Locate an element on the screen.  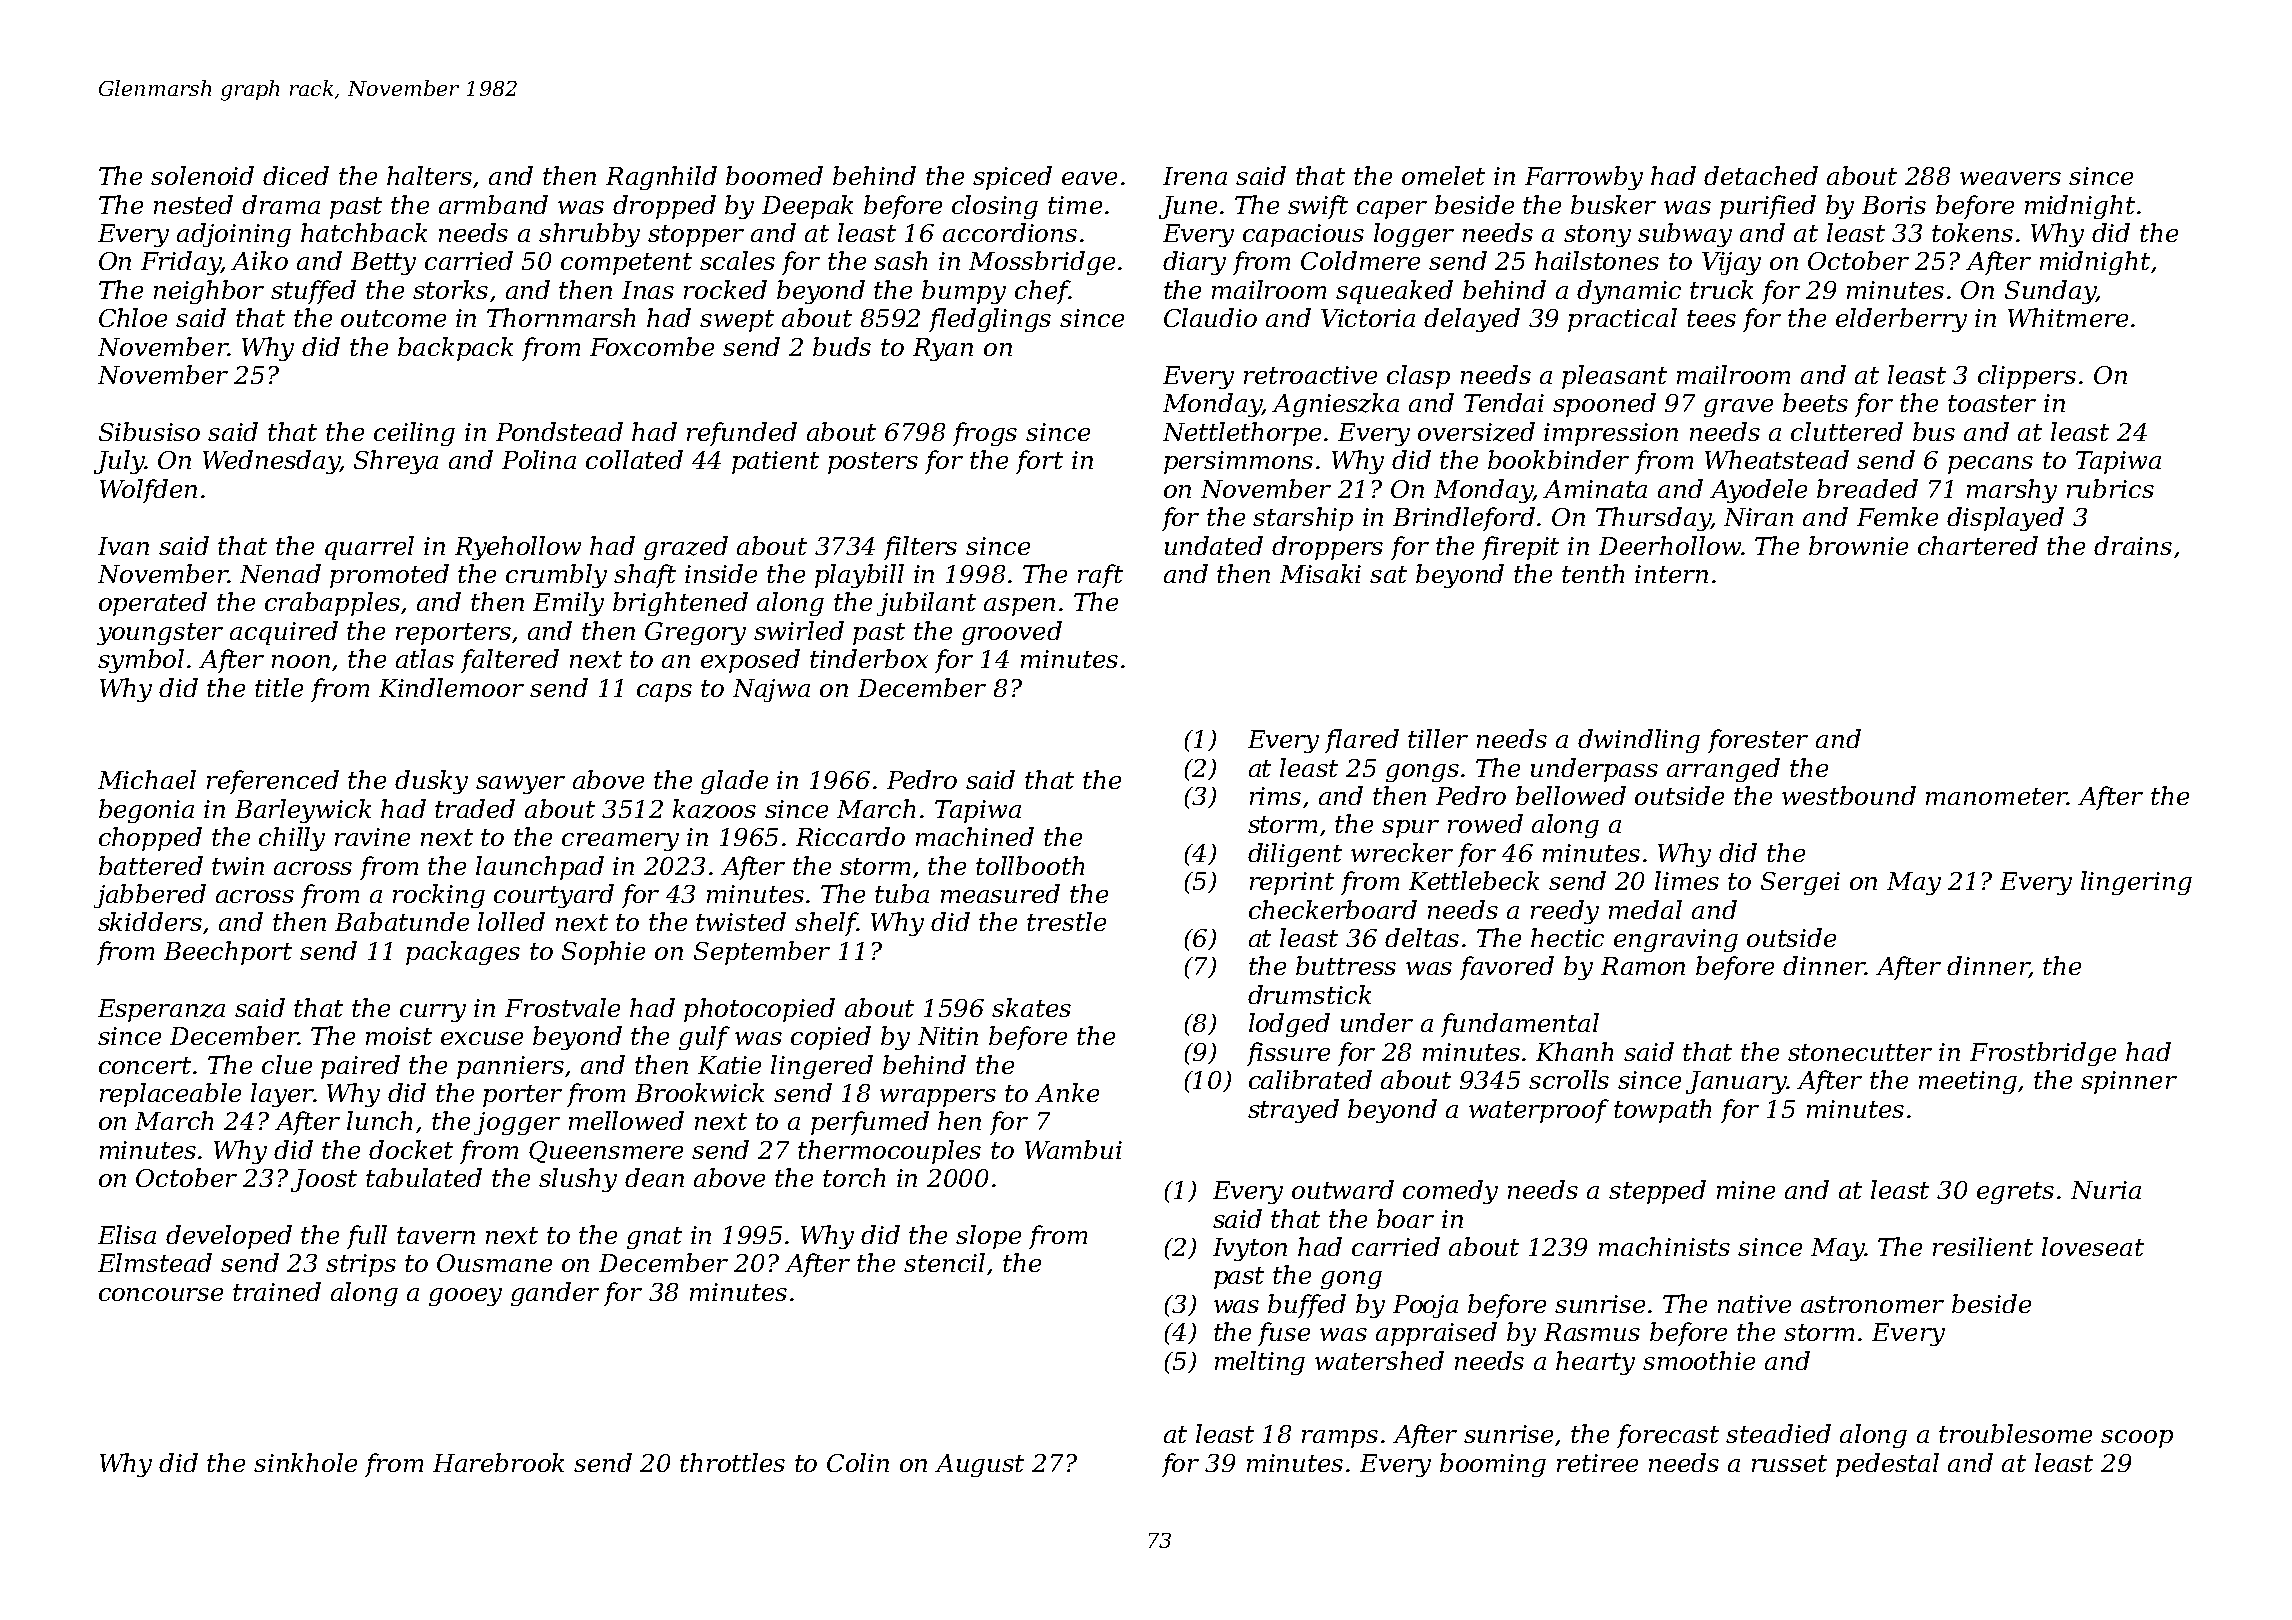
omelet is located at coordinates (1443, 175).
